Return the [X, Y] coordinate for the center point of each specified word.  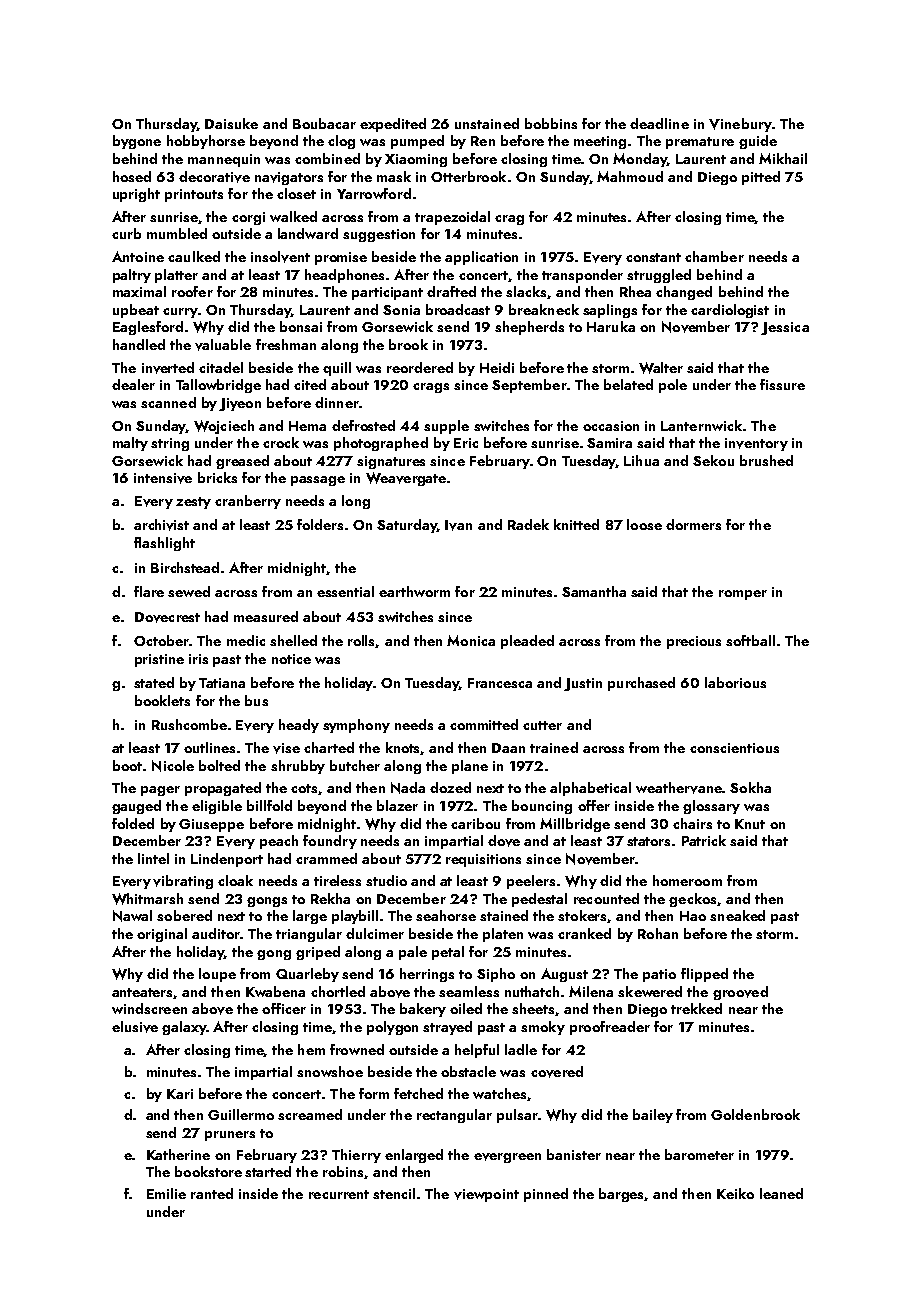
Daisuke [231, 123]
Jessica [785, 328]
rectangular [454, 1116]
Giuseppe [211, 825]
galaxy [184, 1028]
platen [503, 935]
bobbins [551, 123]
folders [320, 524]
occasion [611, 426]
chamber [714, 256]
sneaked [737, 915]
